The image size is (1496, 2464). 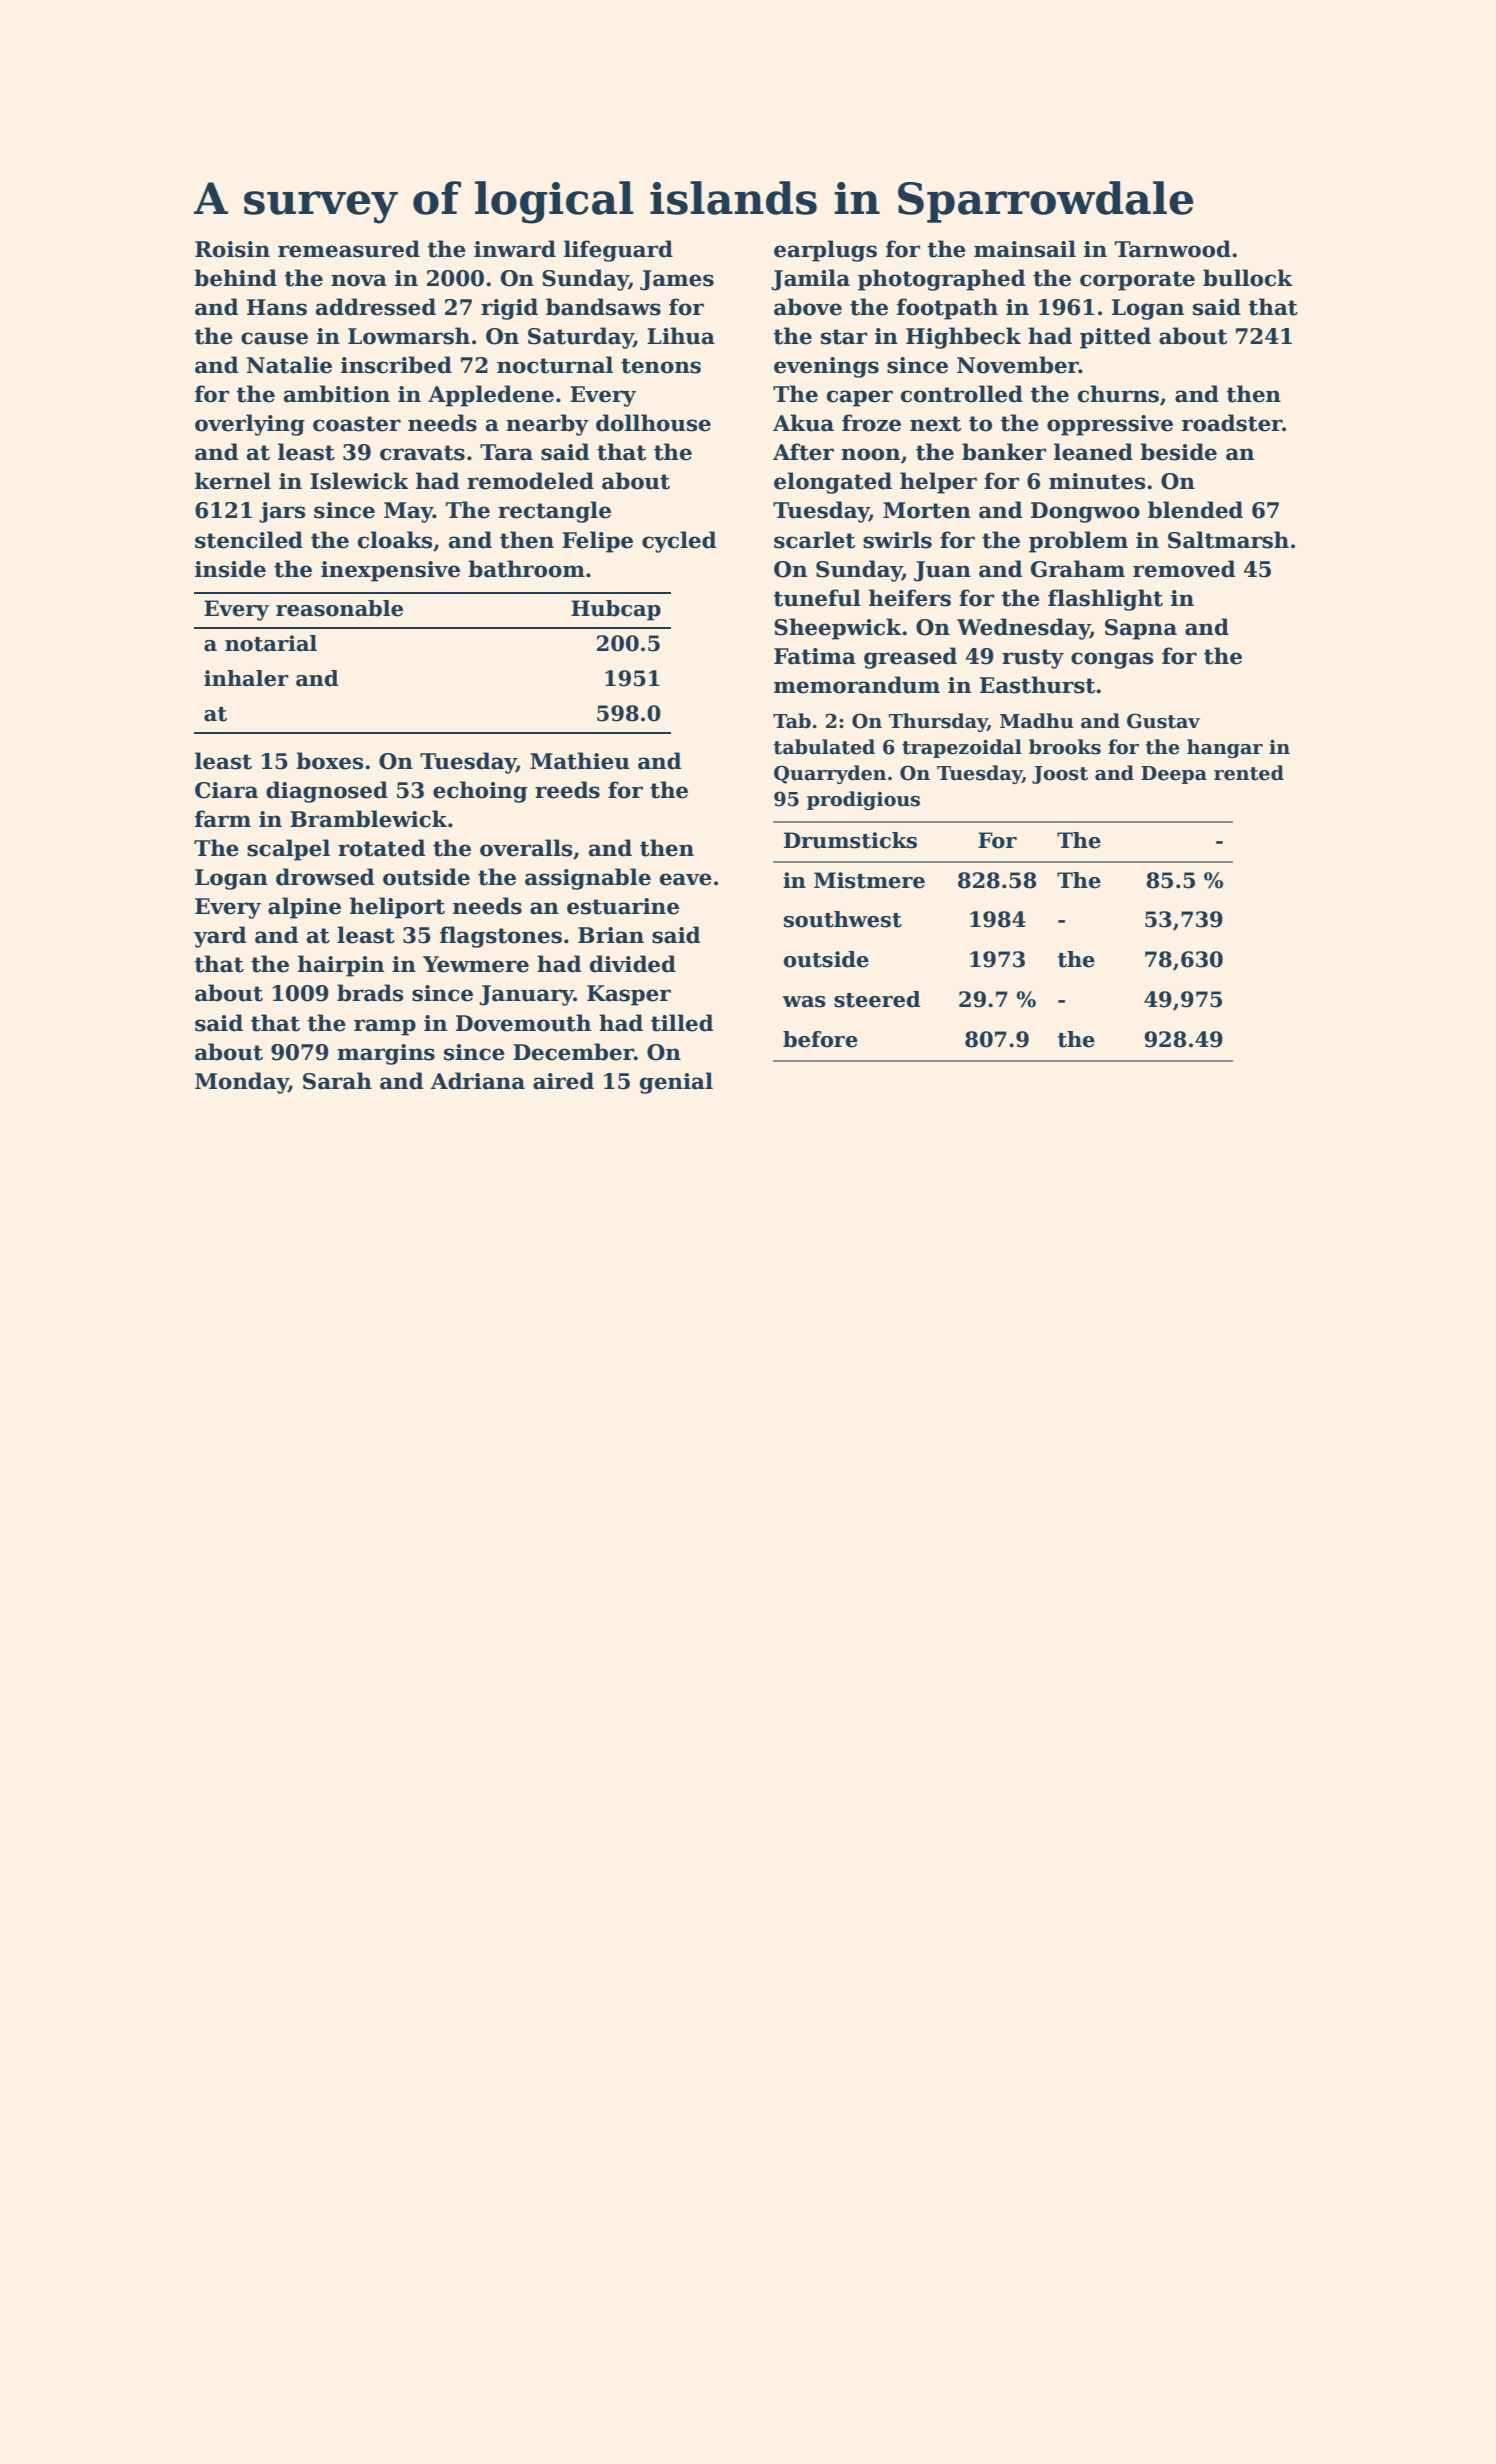 What do you see at coordinates (232, 249) in the document?
I see `Roisin` at bounding box center [232, 249].
